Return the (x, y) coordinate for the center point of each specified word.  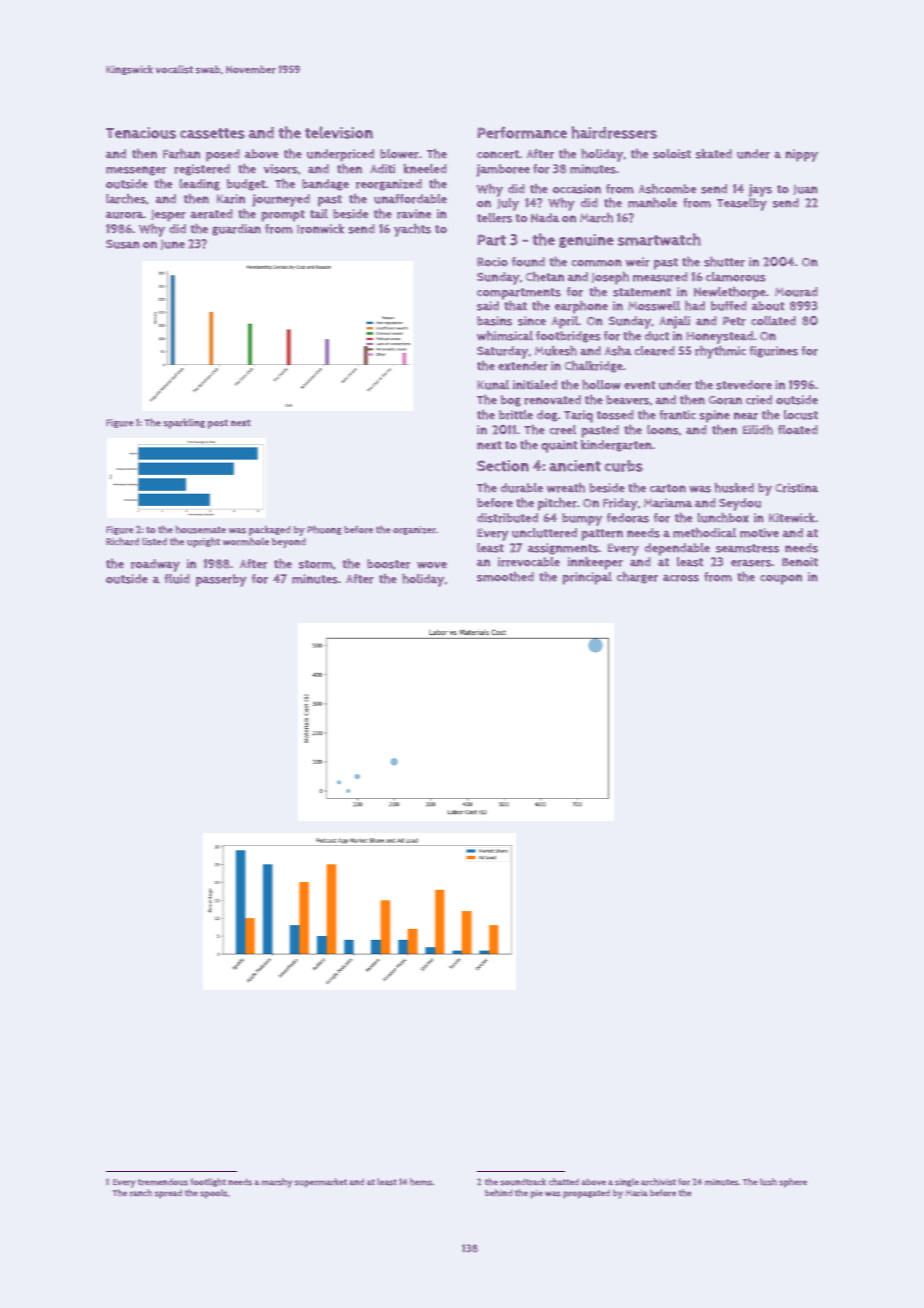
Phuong (324, 530)
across (681, 578)
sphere (793, 1183)
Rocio (492, 262)
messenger (136, 171)
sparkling (184, 423)
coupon (781, 579)
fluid (177, 579)
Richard (122, 541)
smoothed (505, 577)
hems (421, 1182)
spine (714, 416)
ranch (141, 1193)
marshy (277, 1183)
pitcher (557, 504)
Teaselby (742, 204)
